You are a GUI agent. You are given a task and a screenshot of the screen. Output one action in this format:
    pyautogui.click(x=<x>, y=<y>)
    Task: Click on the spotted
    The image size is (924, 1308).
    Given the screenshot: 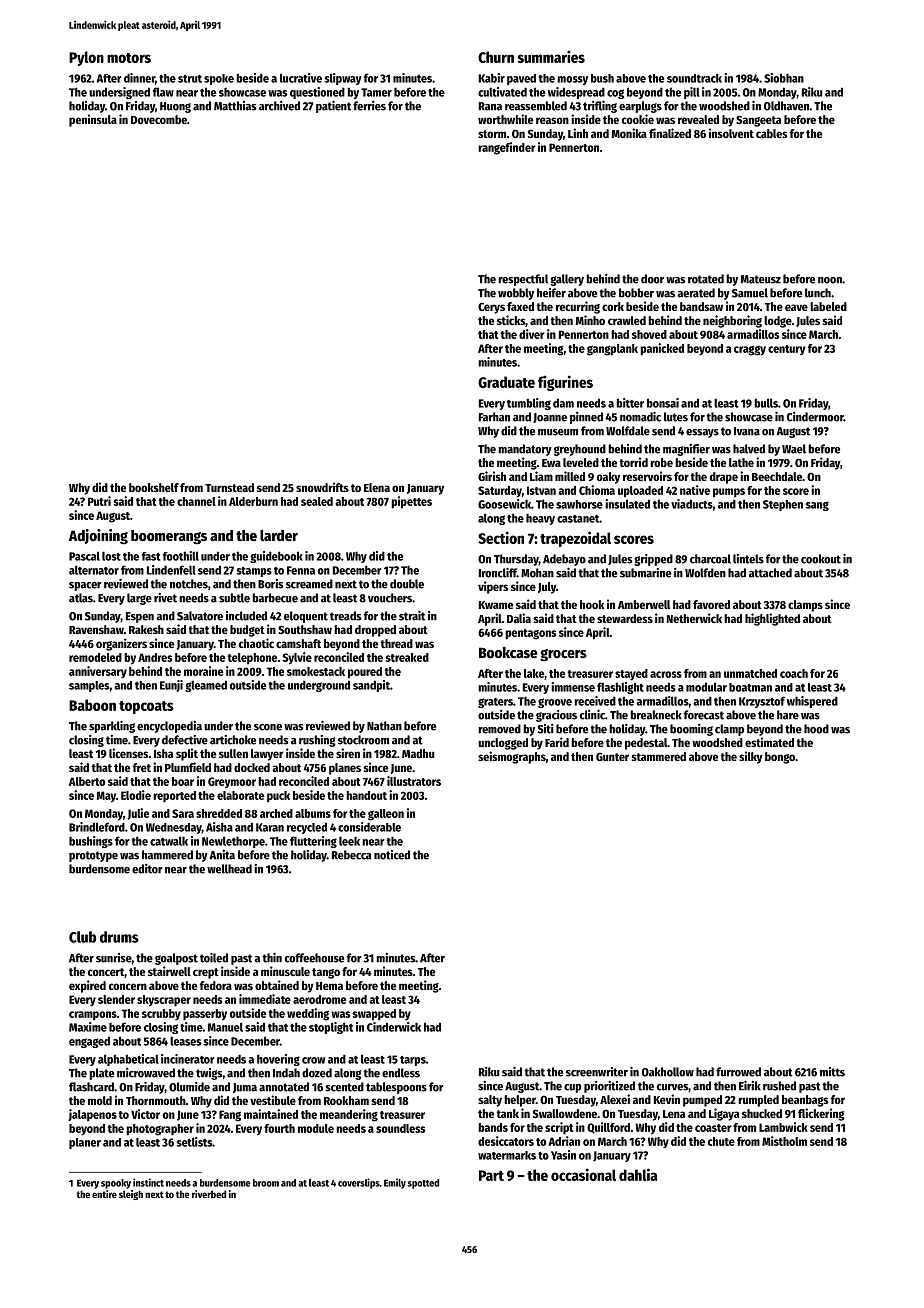 What is the action you would take?
    pyautogui.click(x=423, y=1184)
